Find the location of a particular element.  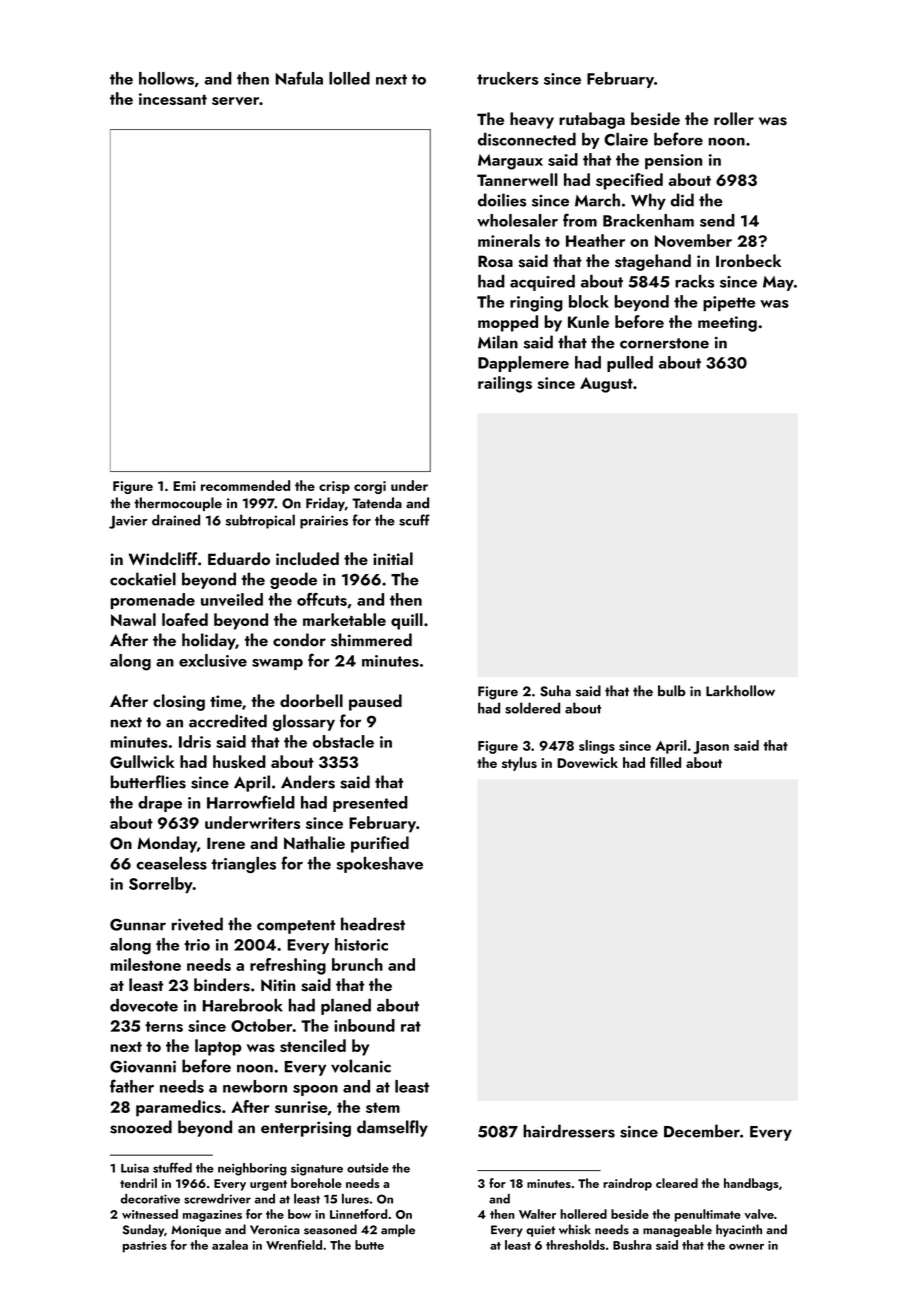

Claire is located at coordinates (626, 139).
